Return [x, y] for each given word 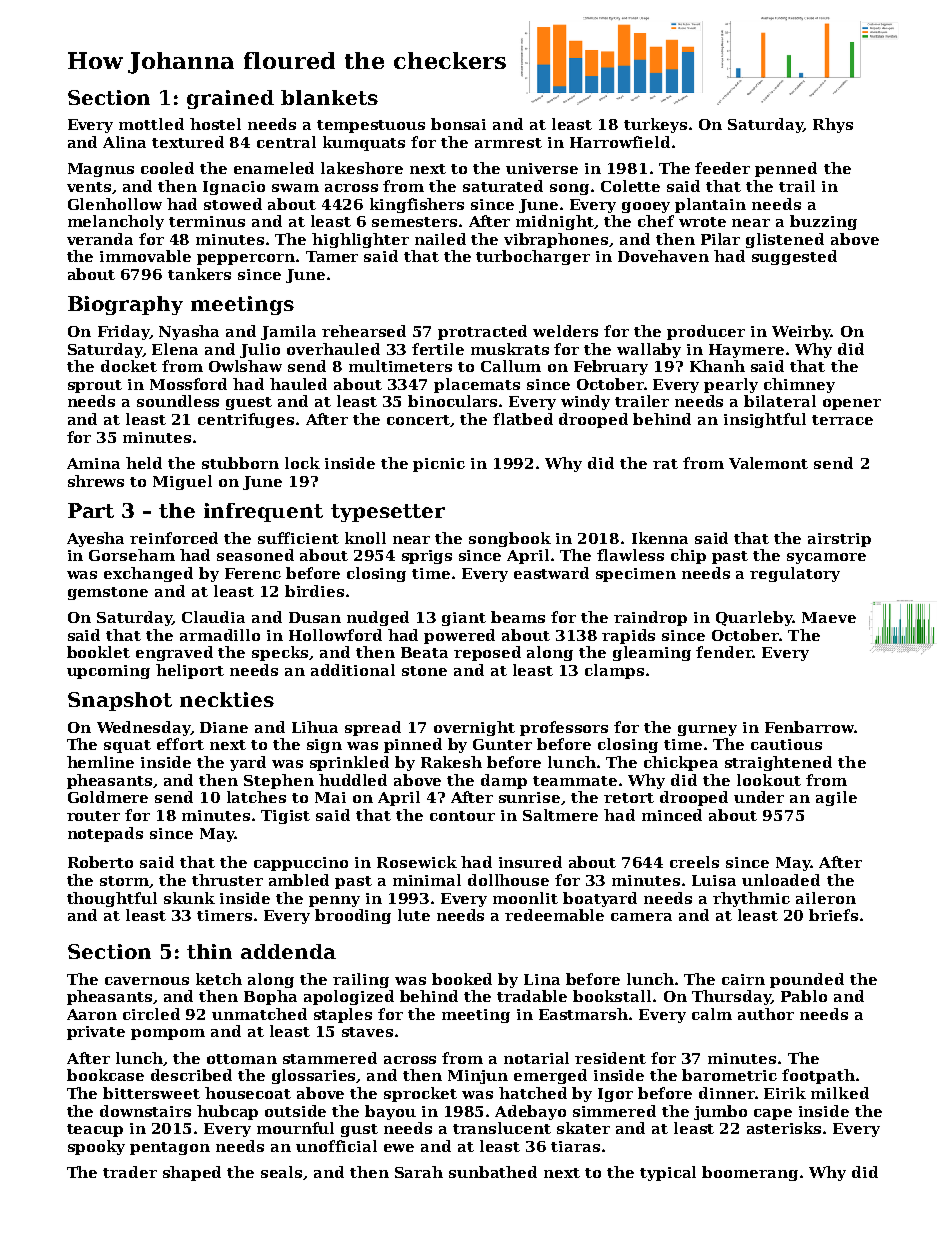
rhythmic [751, 899]
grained [230, 99]
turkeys [655, 125]
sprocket [420, 1094]
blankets [329, 97]
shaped [192, 1173]
